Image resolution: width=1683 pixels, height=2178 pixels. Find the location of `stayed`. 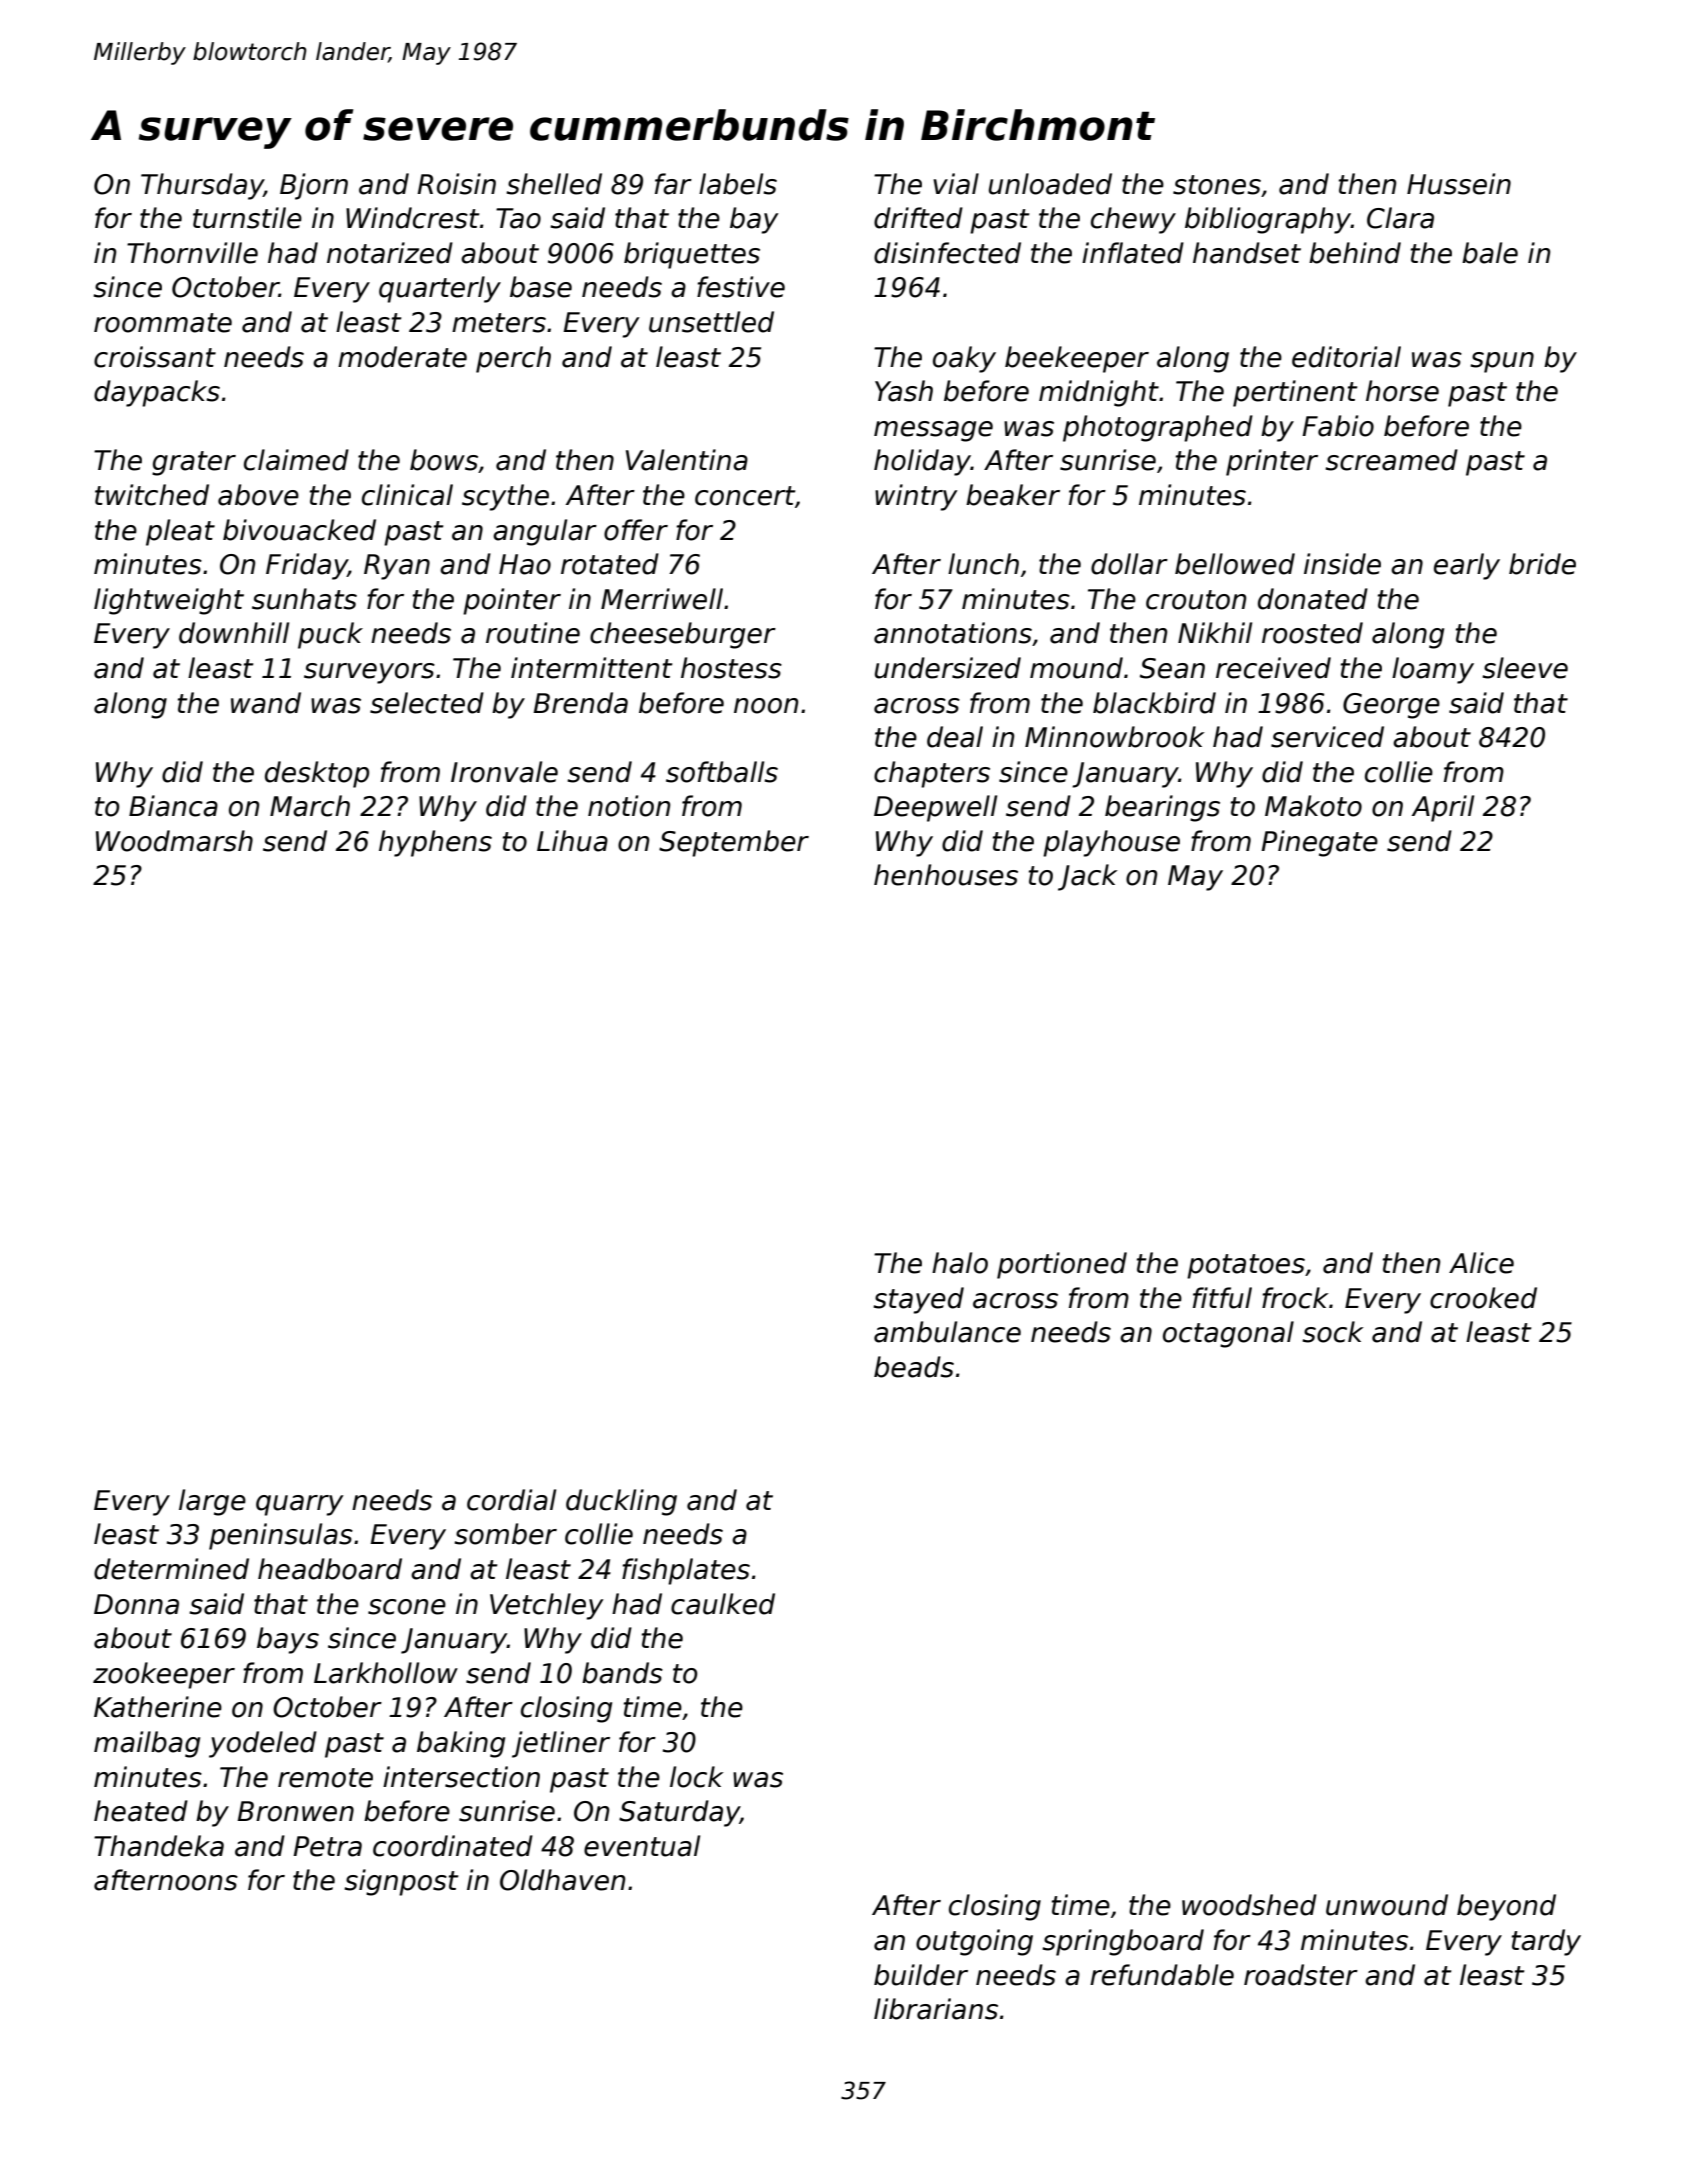

stayed is located at coordinates (918, 1300).
